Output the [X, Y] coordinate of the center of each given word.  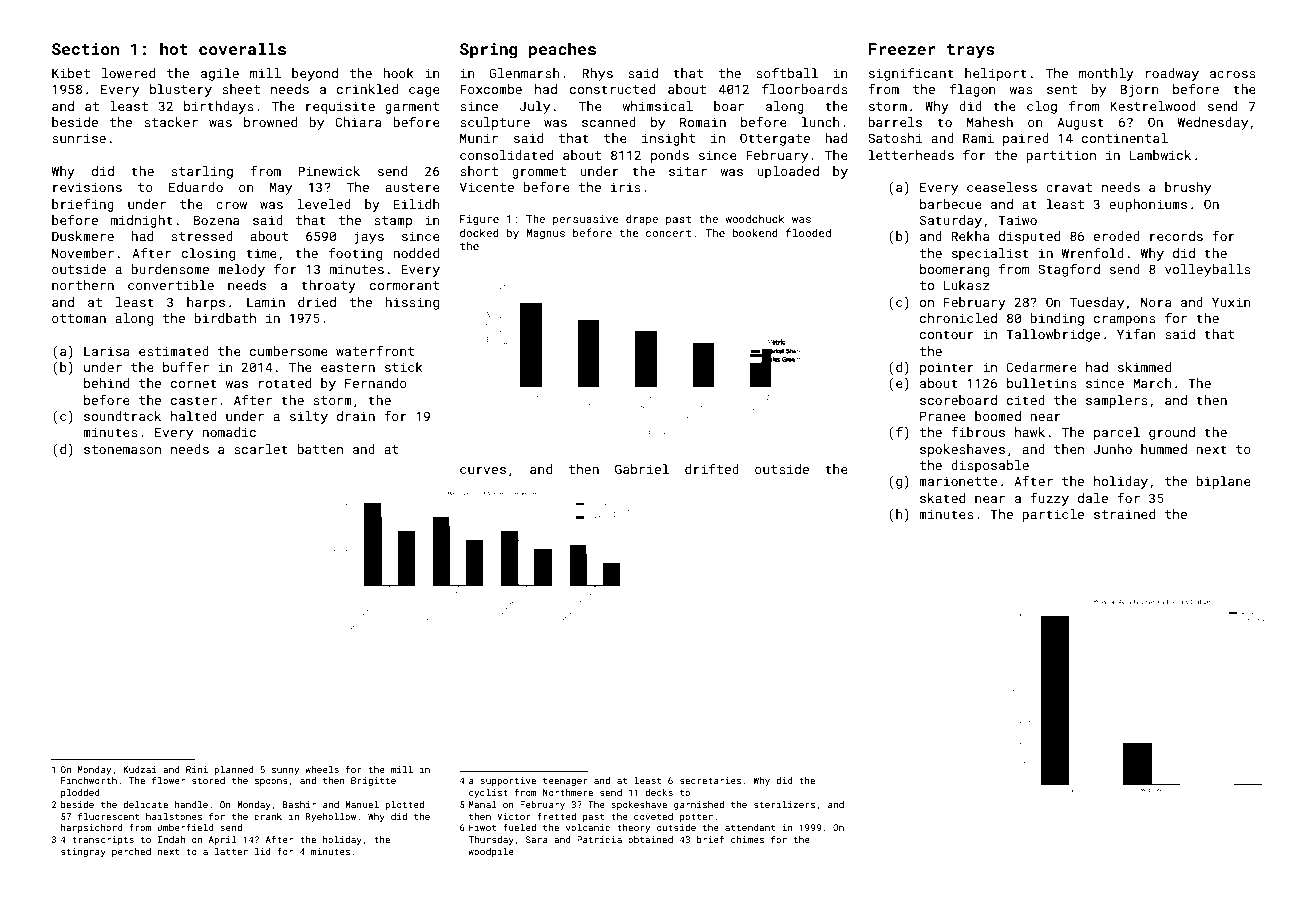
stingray [83, 852]
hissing [412, 303]
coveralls [242, 48]
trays [971, 51]
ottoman [79, 318]
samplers [1117, 401]
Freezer [902, 49]
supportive [508, 781]
